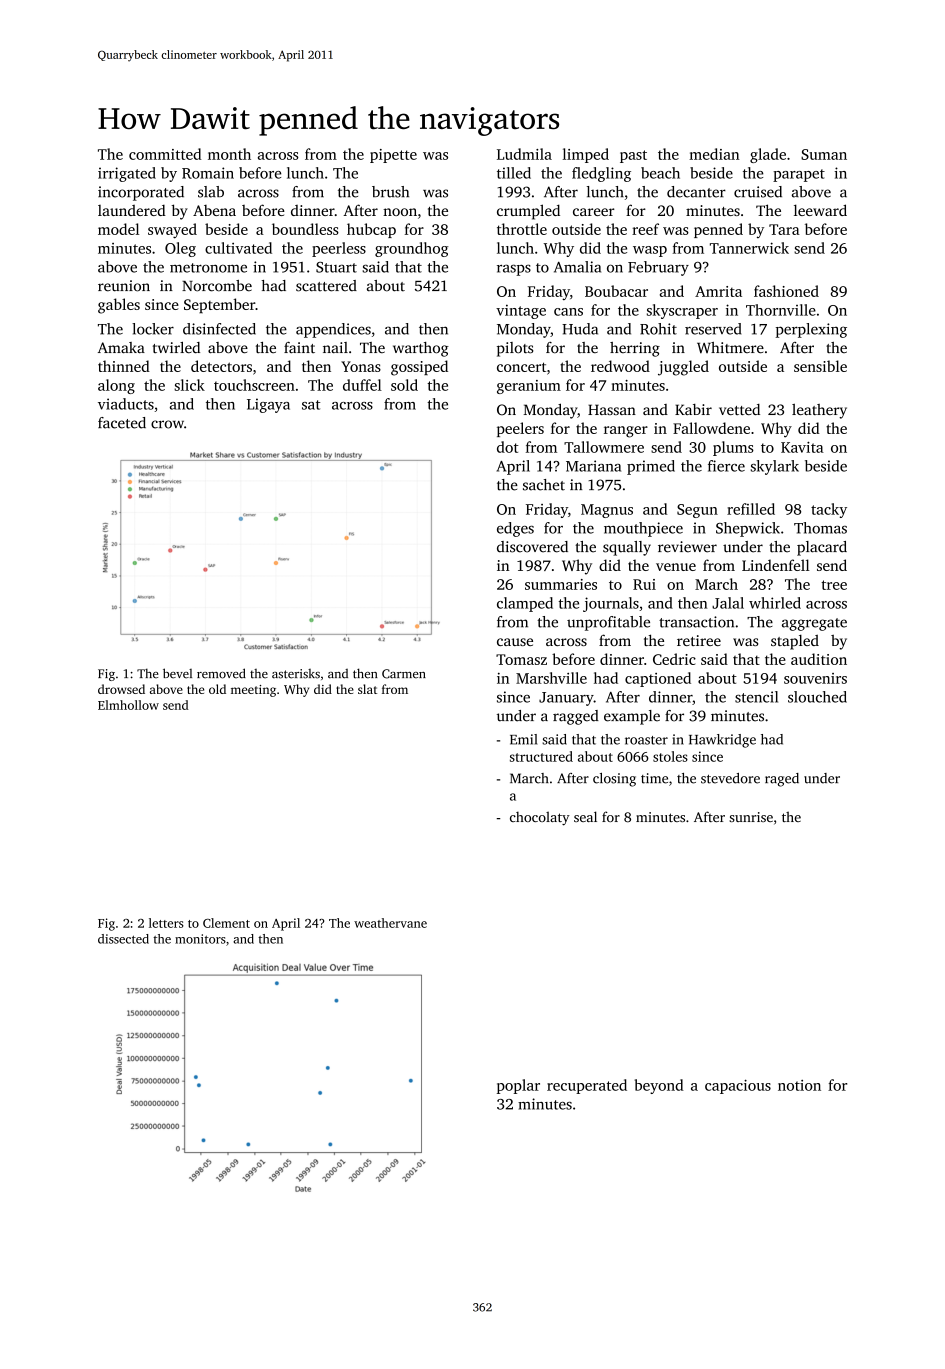  I want to click on poplar, so click(518, 1086).
